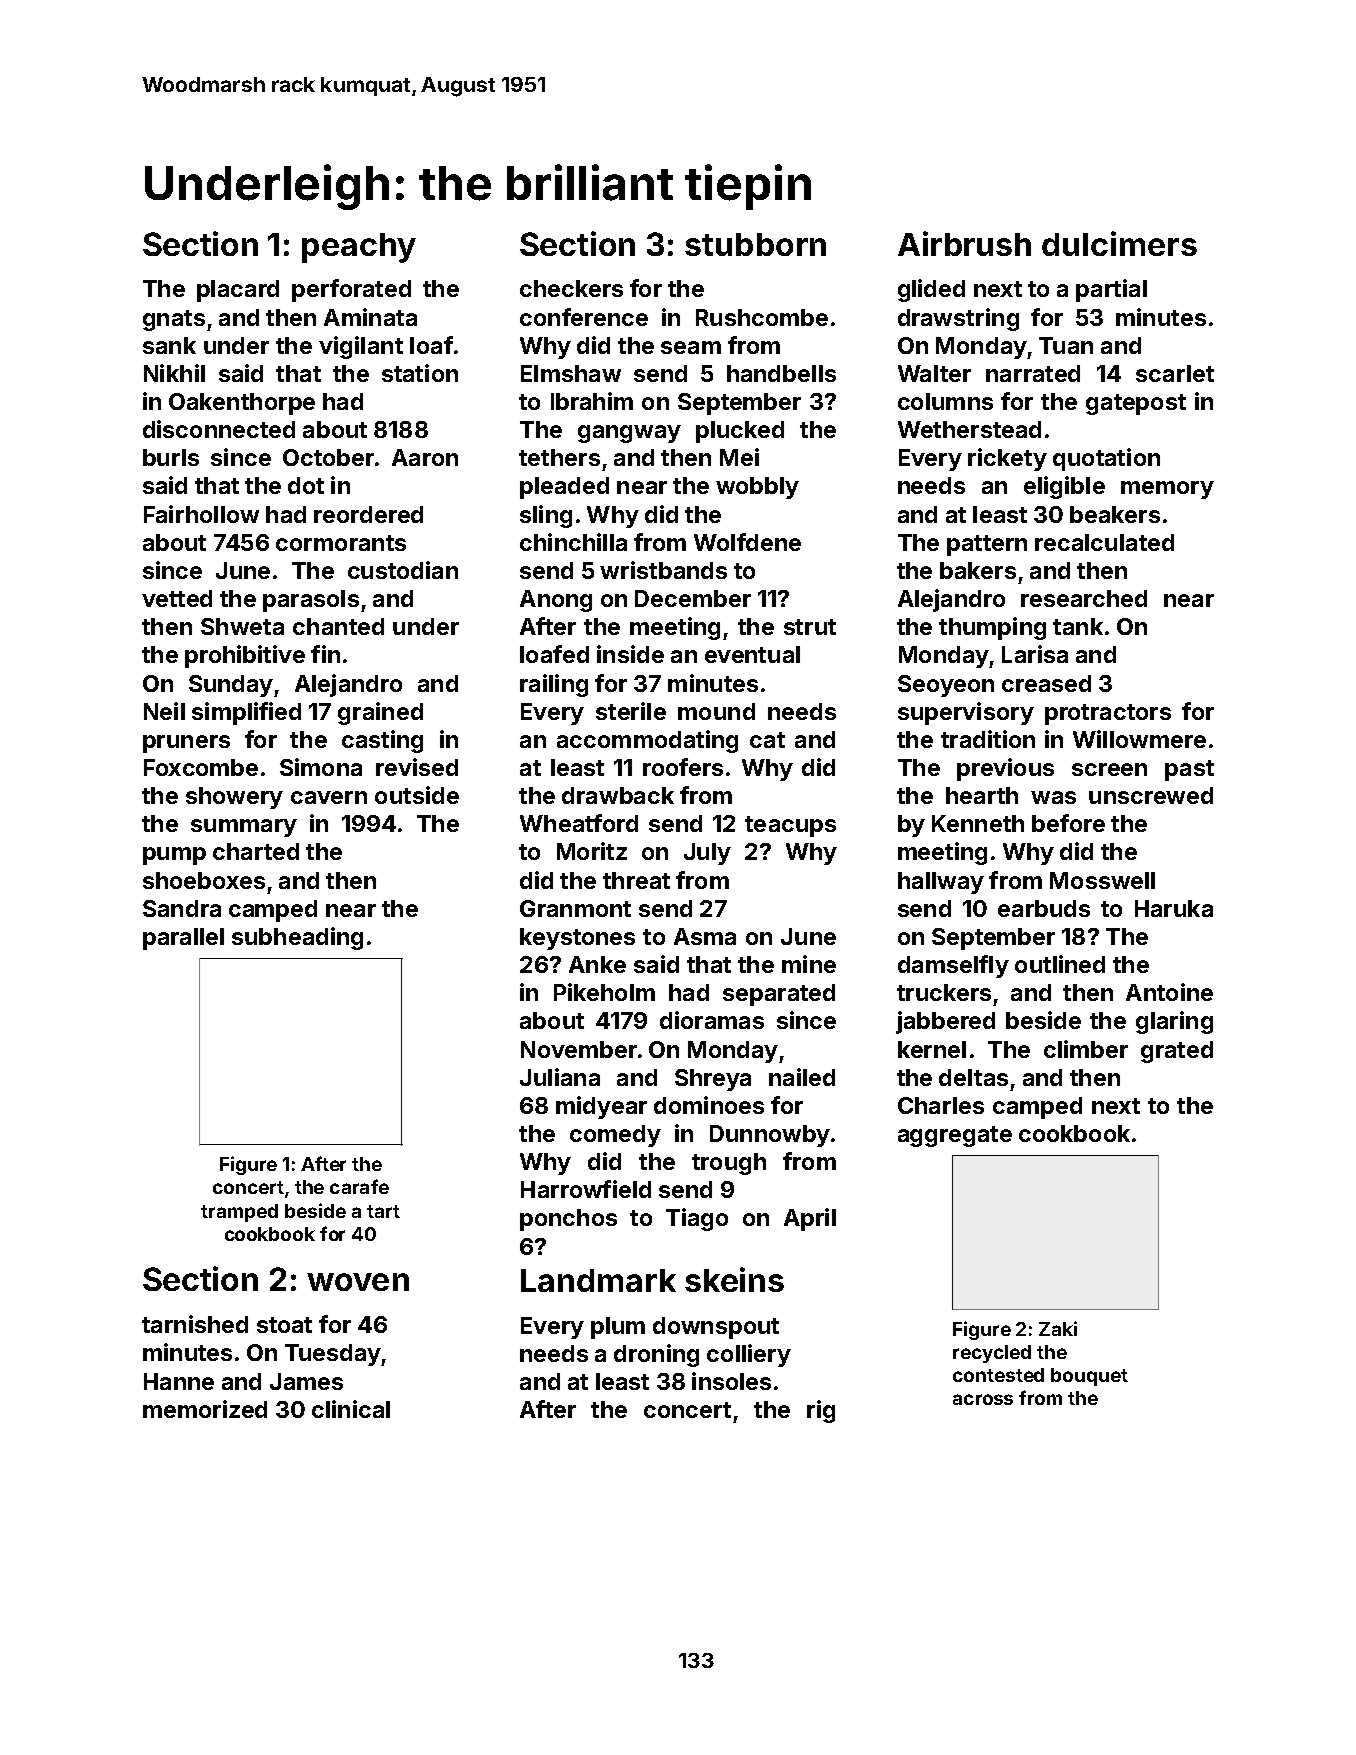 Image resolution: width=1356 pixels, height=1755 pixels. What do you see at coordinates (1174, 908) in the page?
I see `Haruka` at bounding box center [1174, 908].
